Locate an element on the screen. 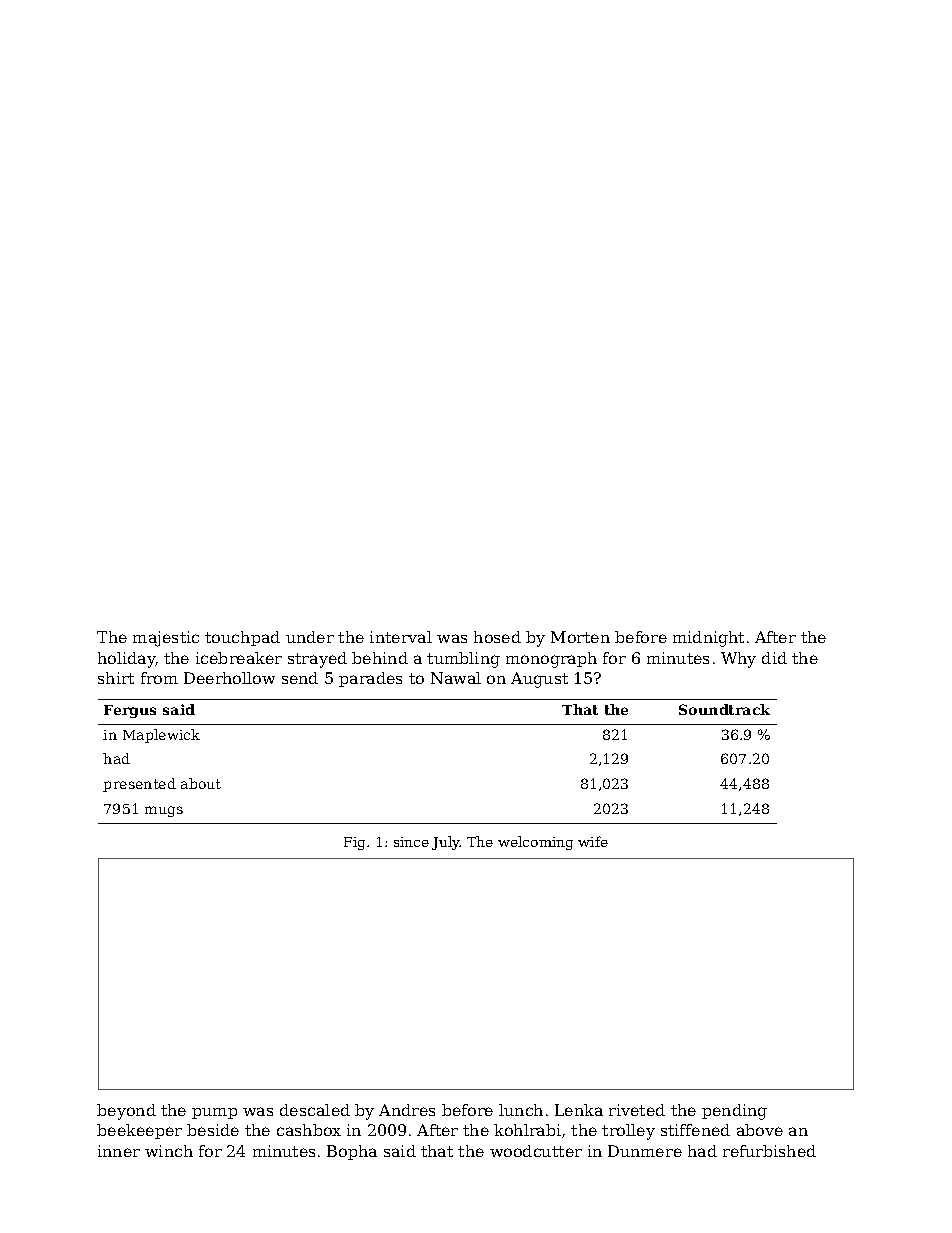 This screenshot has width=952, height=1233. woodcutter is located at coordinates (536, 1151).
